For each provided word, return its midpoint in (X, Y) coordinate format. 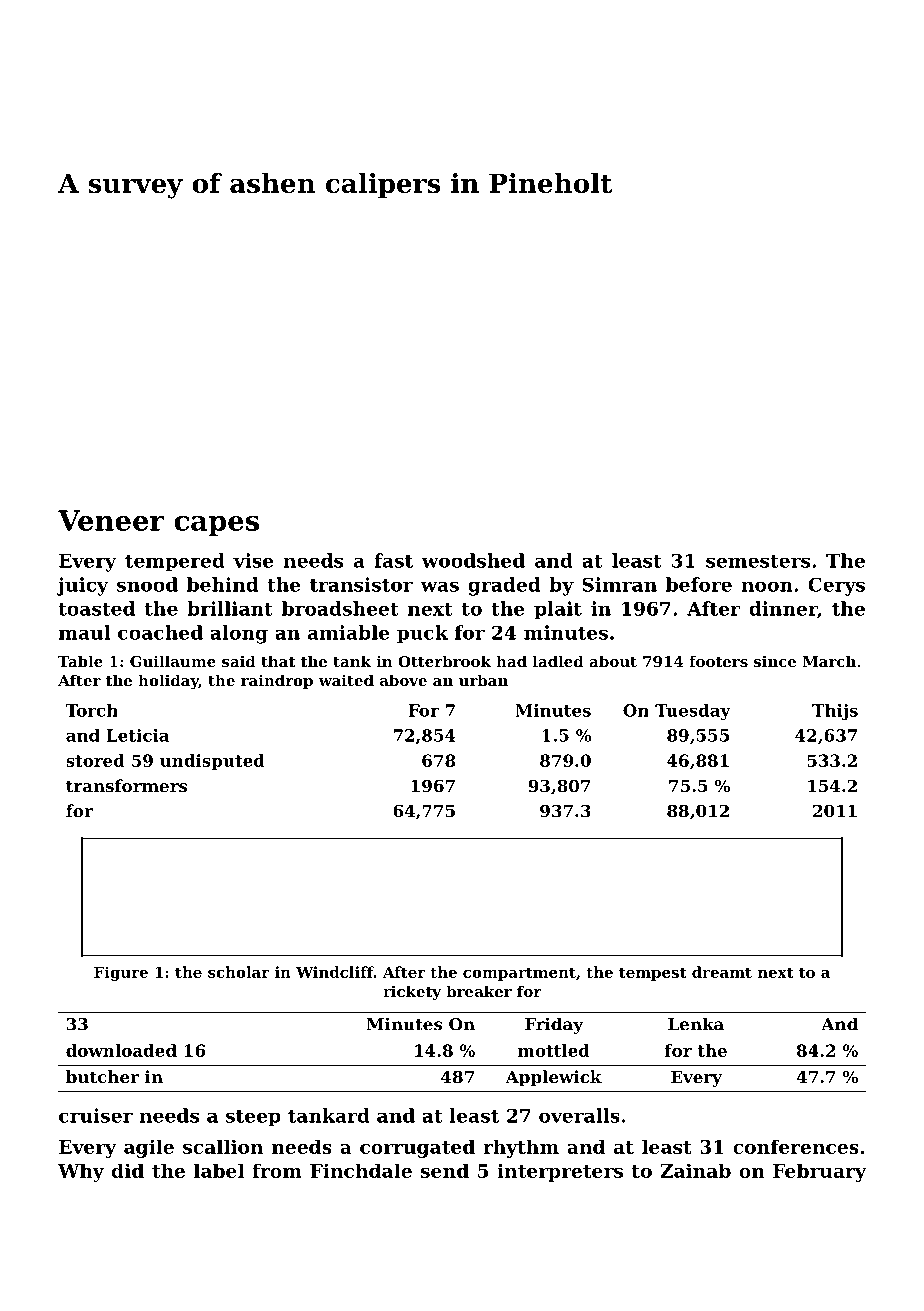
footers (718, 661)
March (829, 661)
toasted (96, 608)
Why (81, 1172)
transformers (126, 785)
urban (483, 680)
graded (504, 586)
